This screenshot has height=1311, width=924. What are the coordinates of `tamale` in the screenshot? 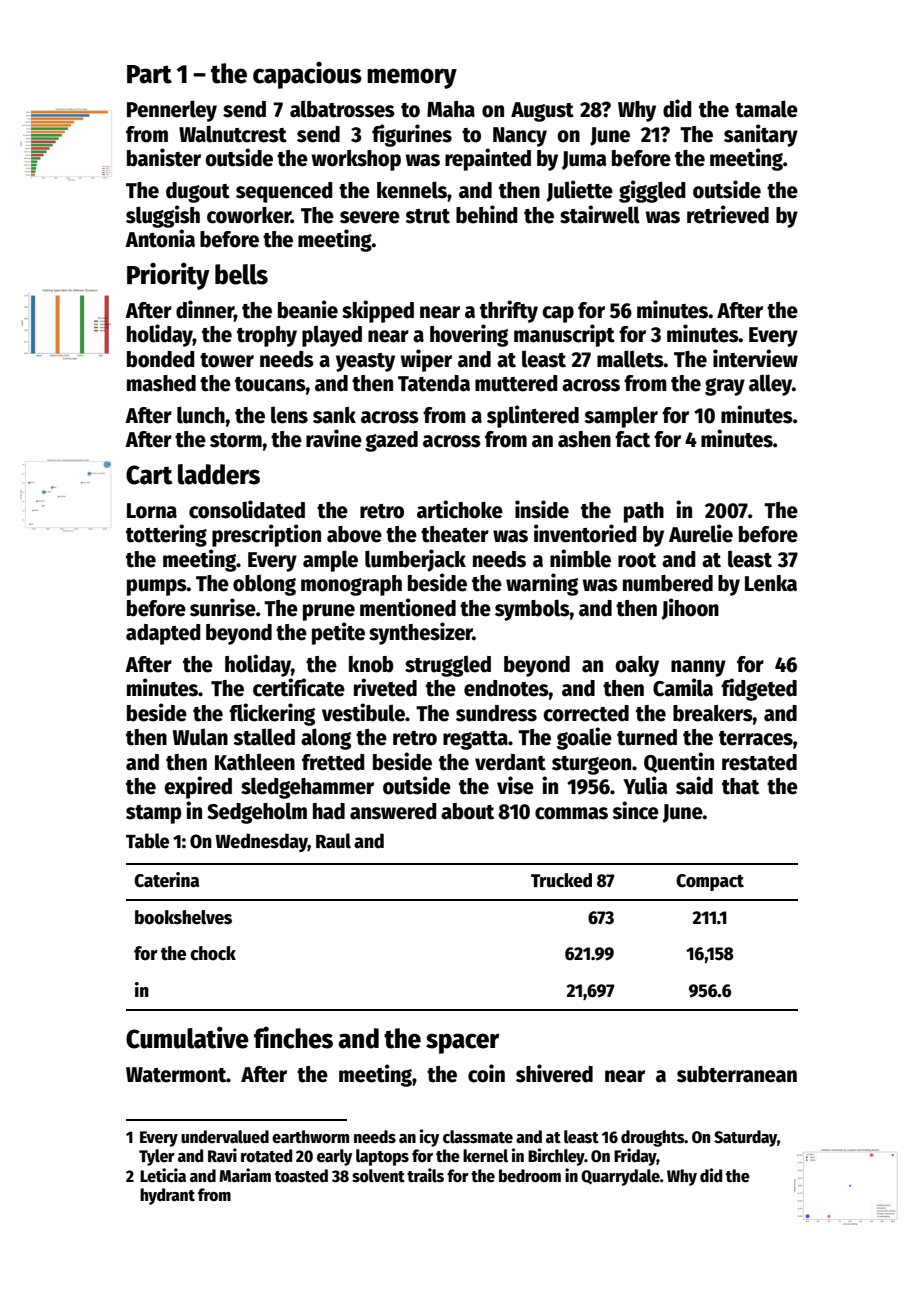 It's located at (766, 109).
